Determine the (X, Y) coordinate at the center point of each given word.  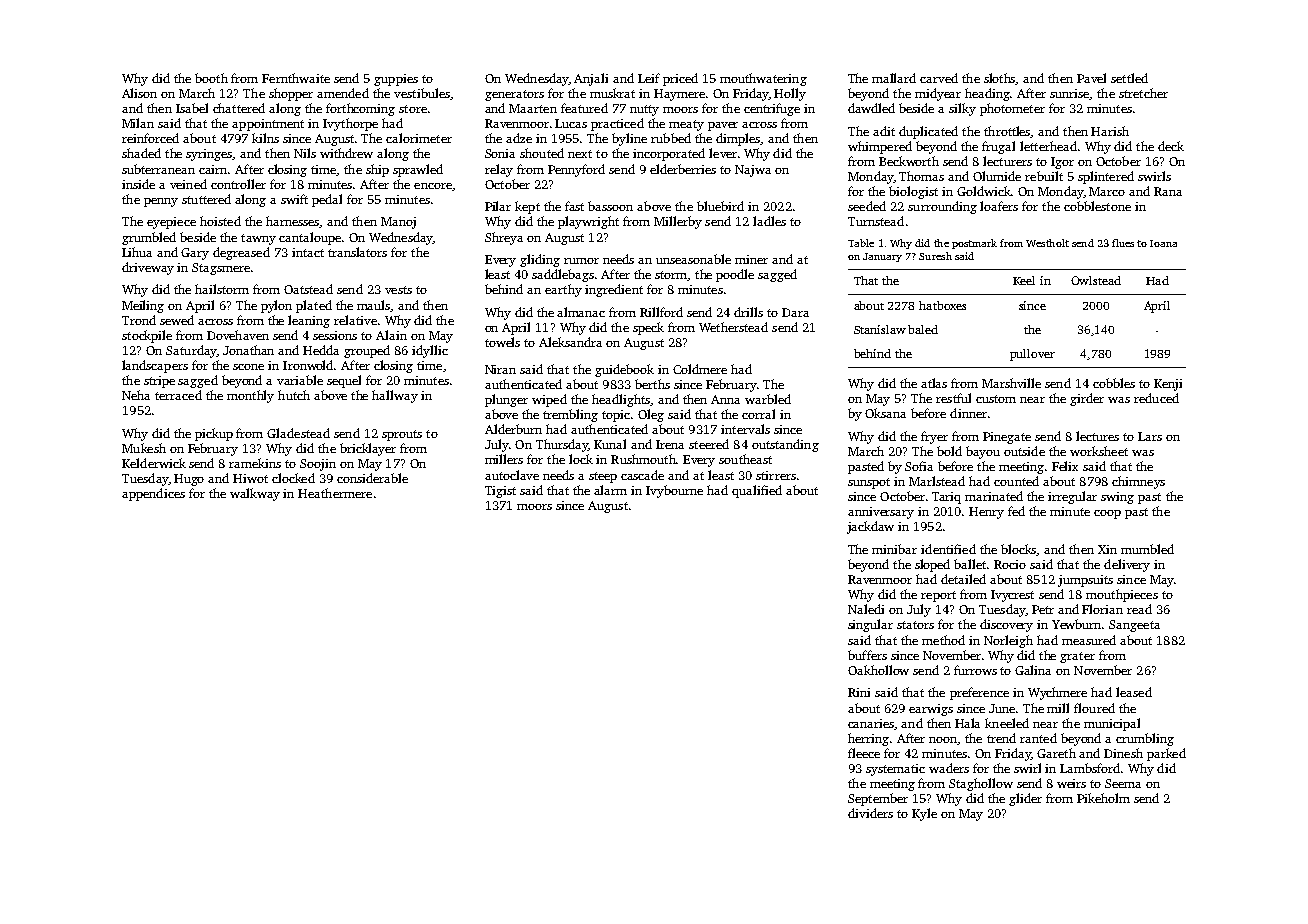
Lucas (571, 123)
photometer (1012, 109)
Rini (859, 692)
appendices (153, 494)
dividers (870, 813)
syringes (209, 155)
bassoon (610, 206)
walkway (255, 494)
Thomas (921, 176)
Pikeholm (1103, 798)
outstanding (785, 445)
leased (1134, 692)
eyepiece (171, 223)
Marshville (1011, 383)
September (878, 799)
